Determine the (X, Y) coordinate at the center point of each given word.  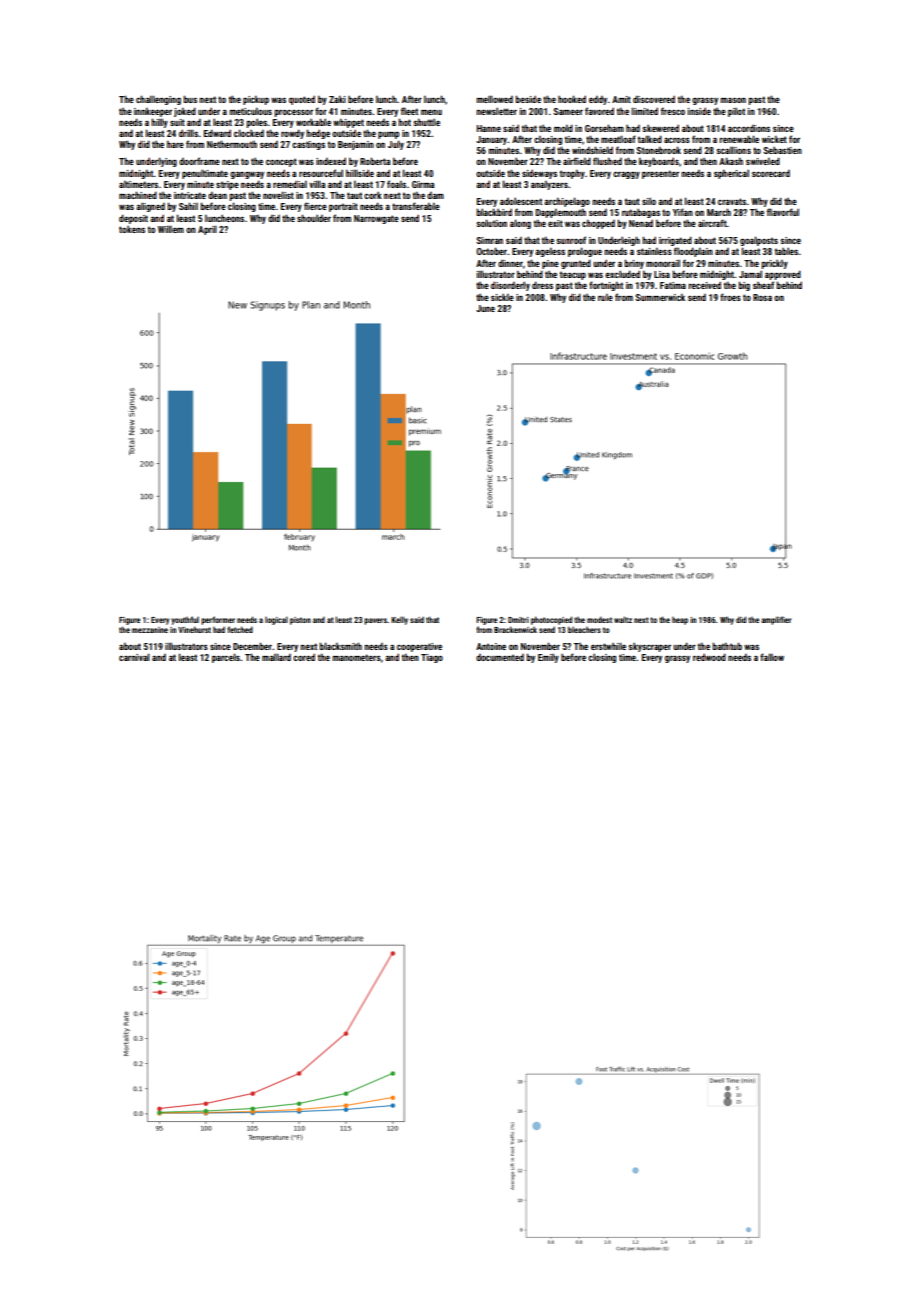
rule (605, 297)
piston (300, 621)
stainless (654, 251)
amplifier (776, 620)
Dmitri (518, 620)
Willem (171, 229)
